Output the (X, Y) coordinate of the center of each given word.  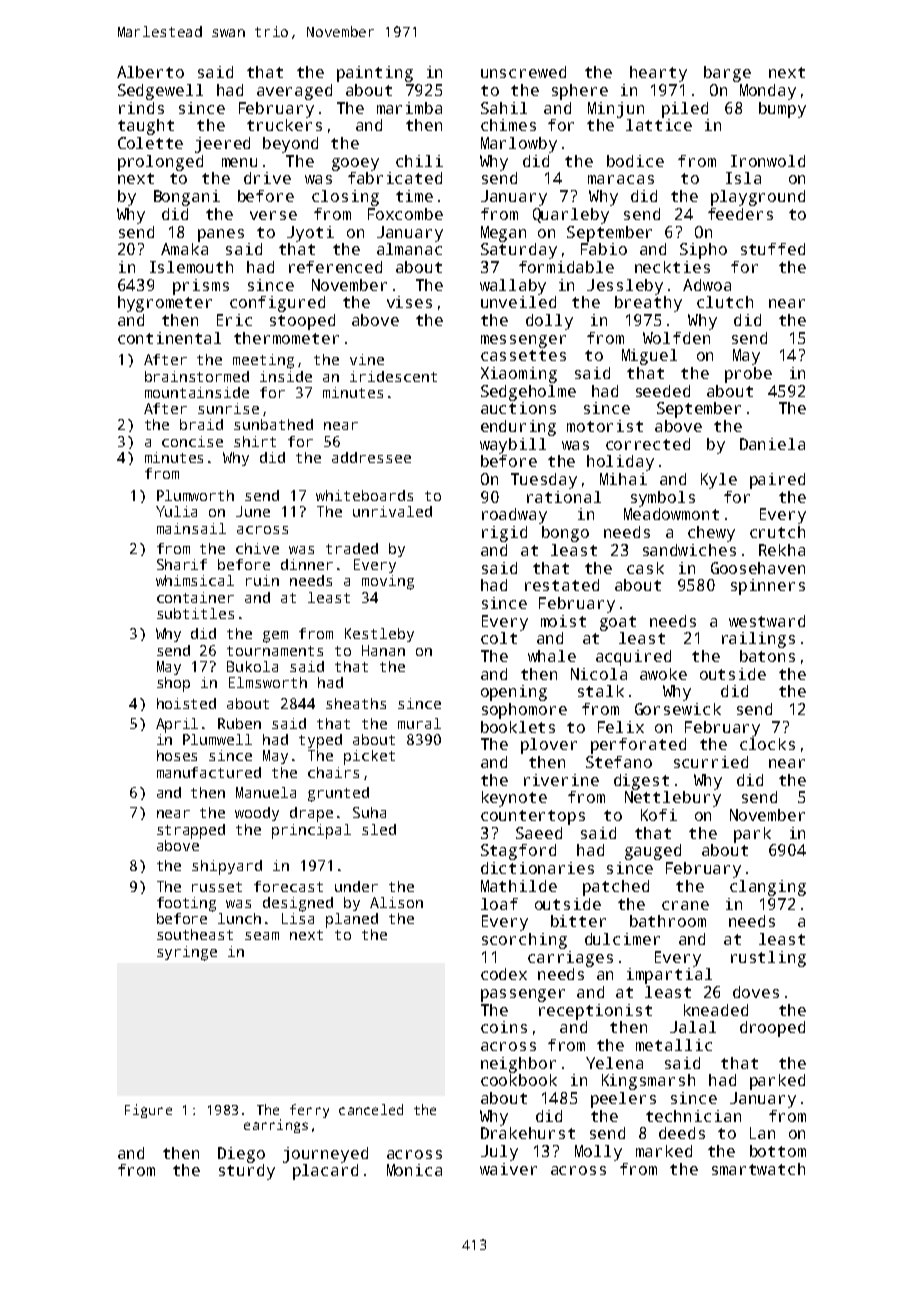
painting (375, 74)
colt (499, 638)
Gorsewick (678, 709)
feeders (740, 214)
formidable (566, 267)
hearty (658, 74)
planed (352, 920)
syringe (187, 953)
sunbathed (273, 424)
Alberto (150, 72)
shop (173, 684)
